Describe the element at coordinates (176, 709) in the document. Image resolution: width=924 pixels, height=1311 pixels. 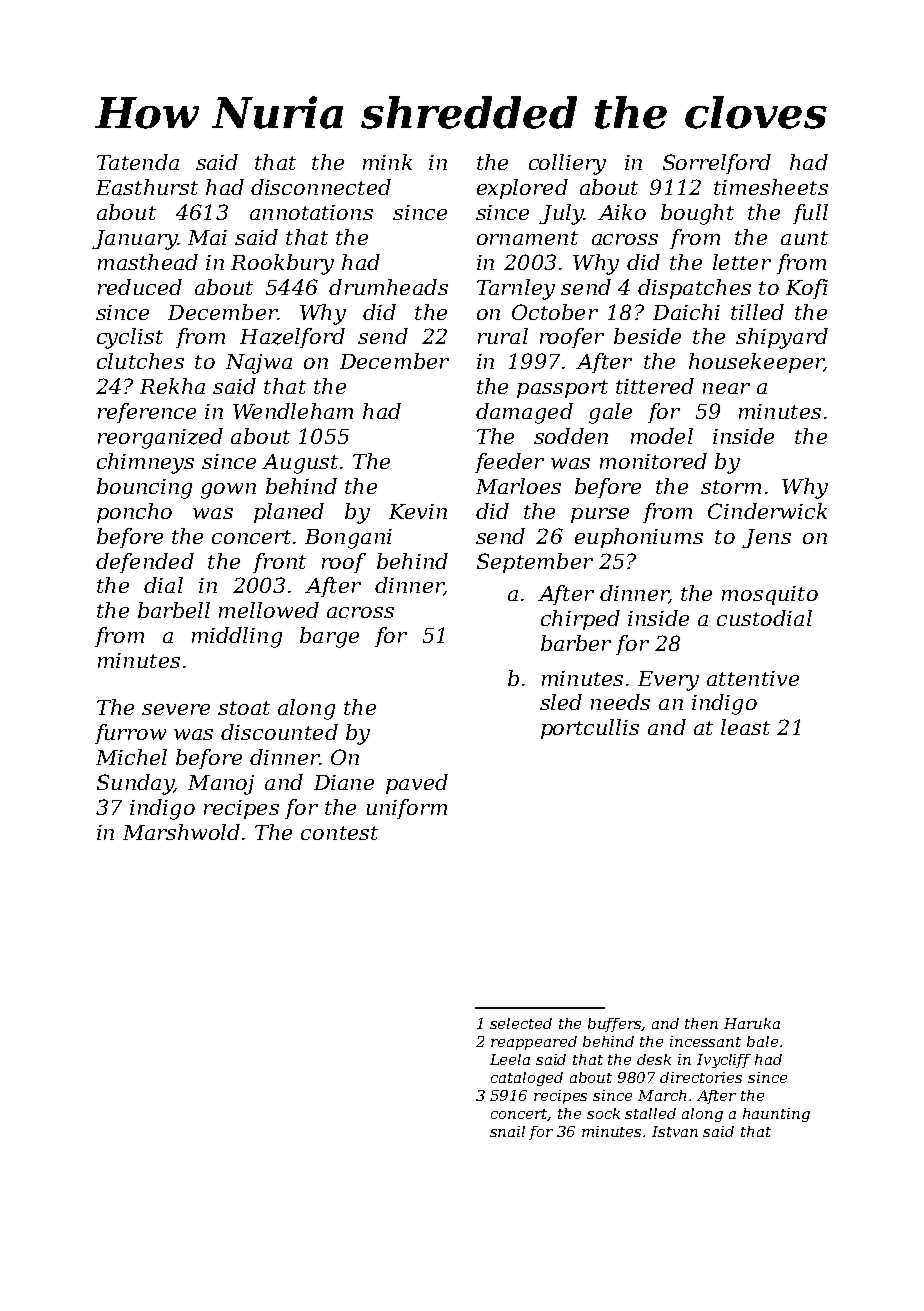
I see `severe` at that location.
